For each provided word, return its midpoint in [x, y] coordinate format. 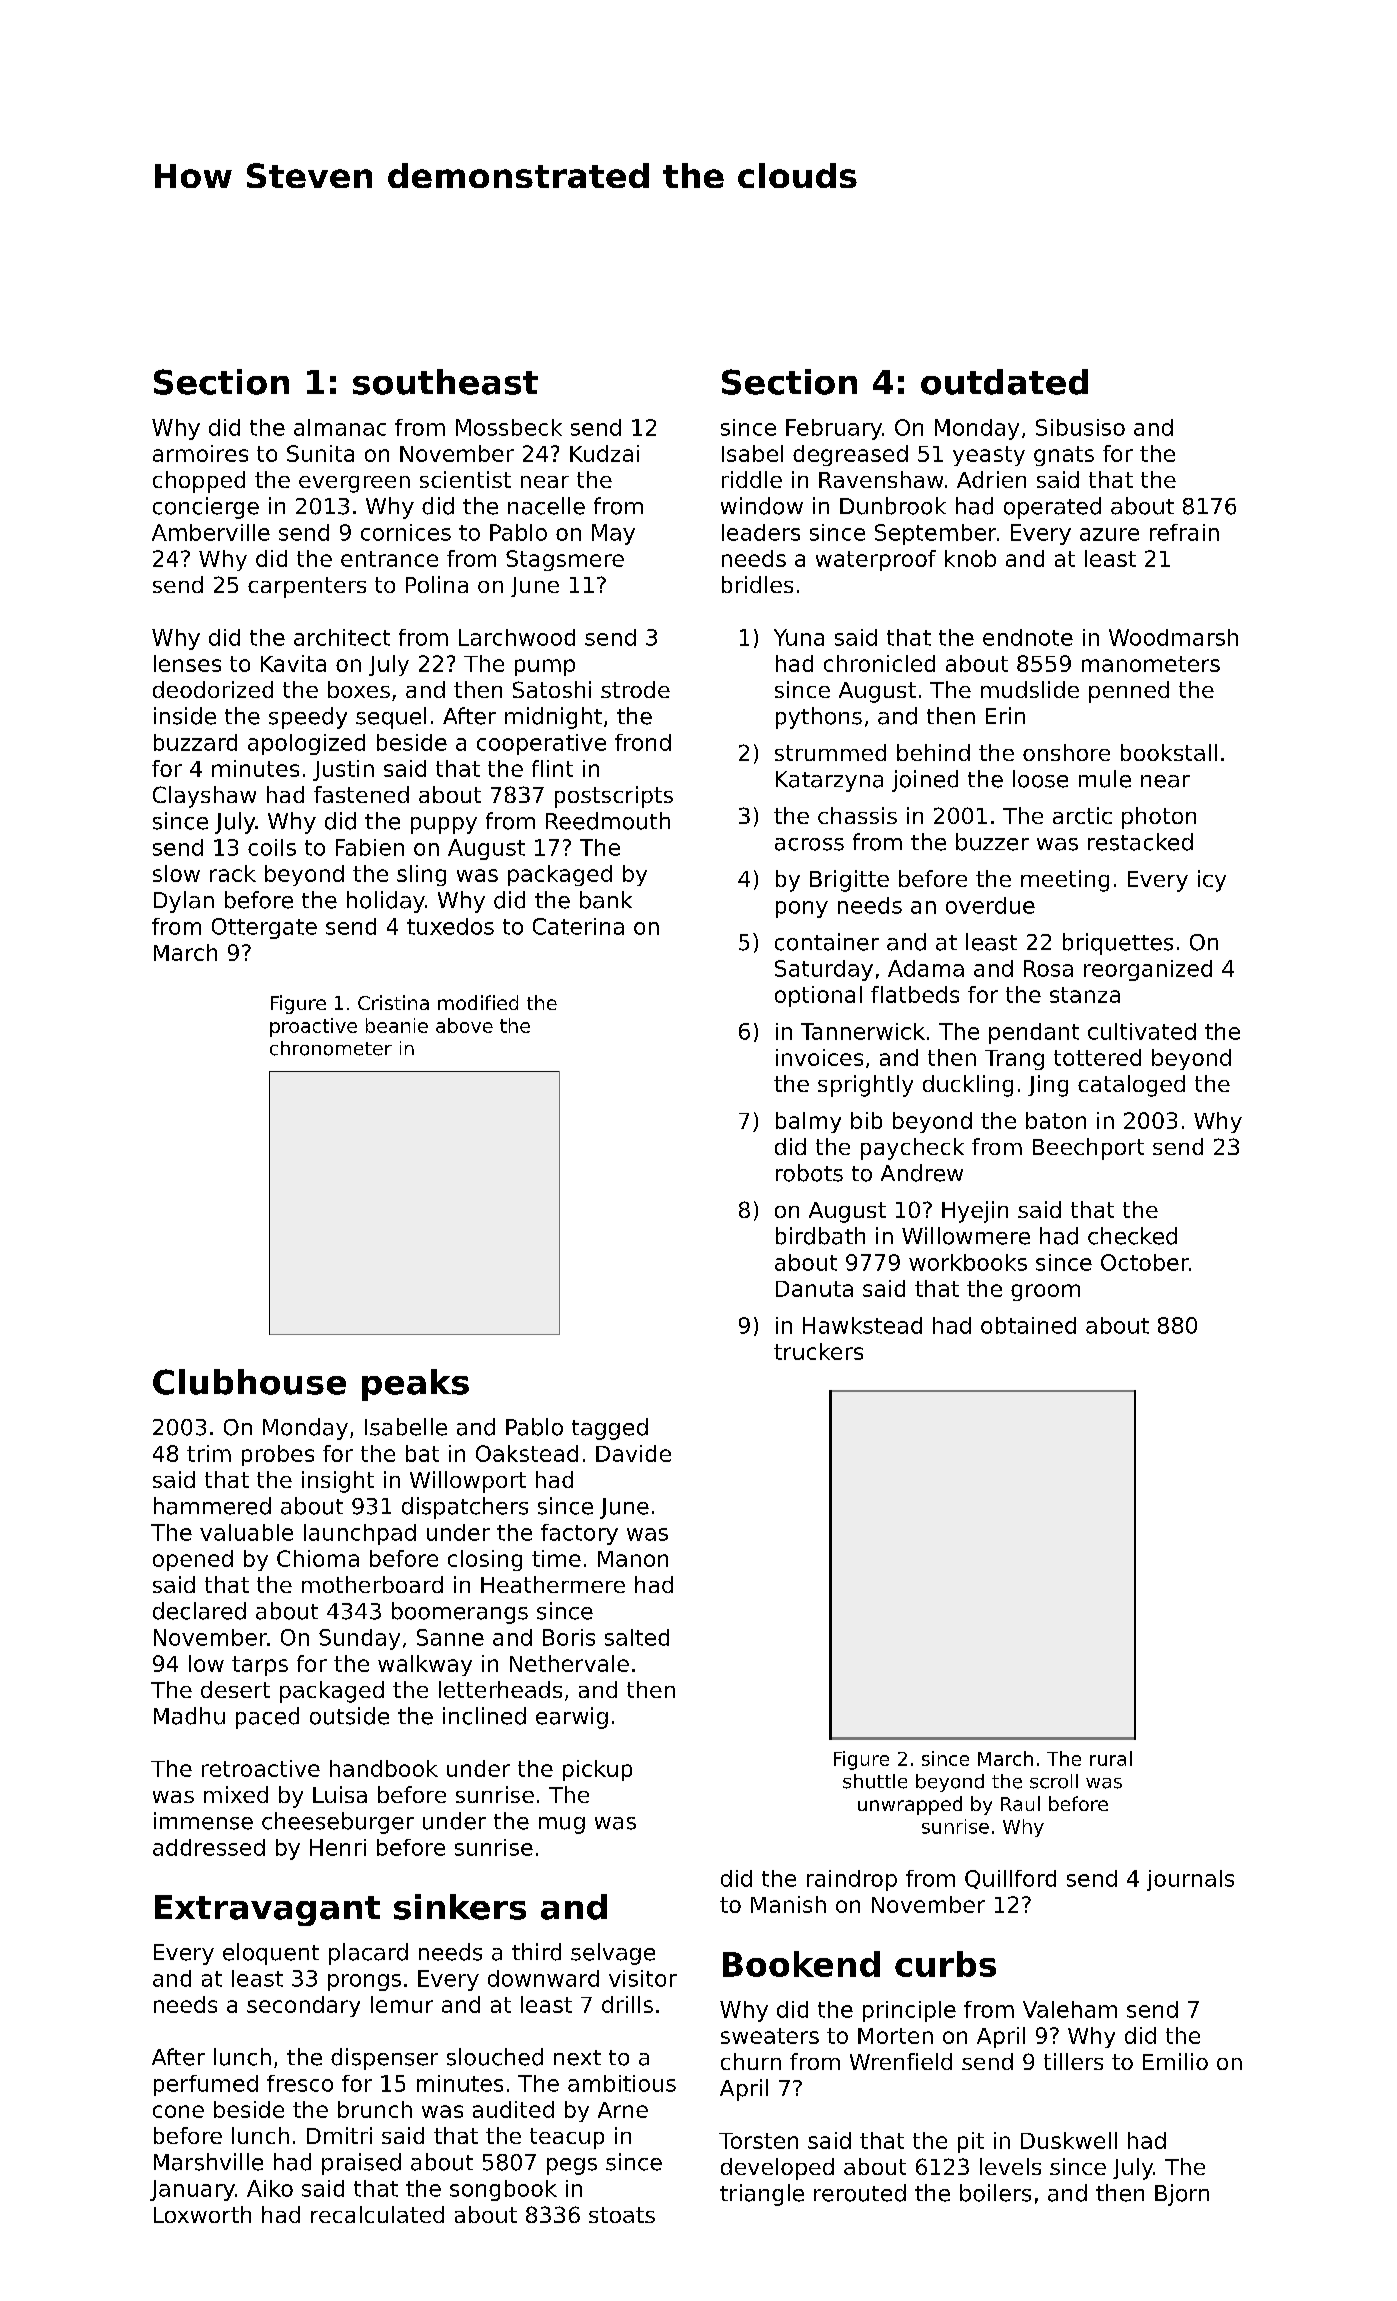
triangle [762, 2195]
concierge [206, 508]
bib [866, 1120]
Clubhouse [249, 1382]
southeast [445, 382]
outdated [1004, 382]
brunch [375, 2109]
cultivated [1142, 1031]
